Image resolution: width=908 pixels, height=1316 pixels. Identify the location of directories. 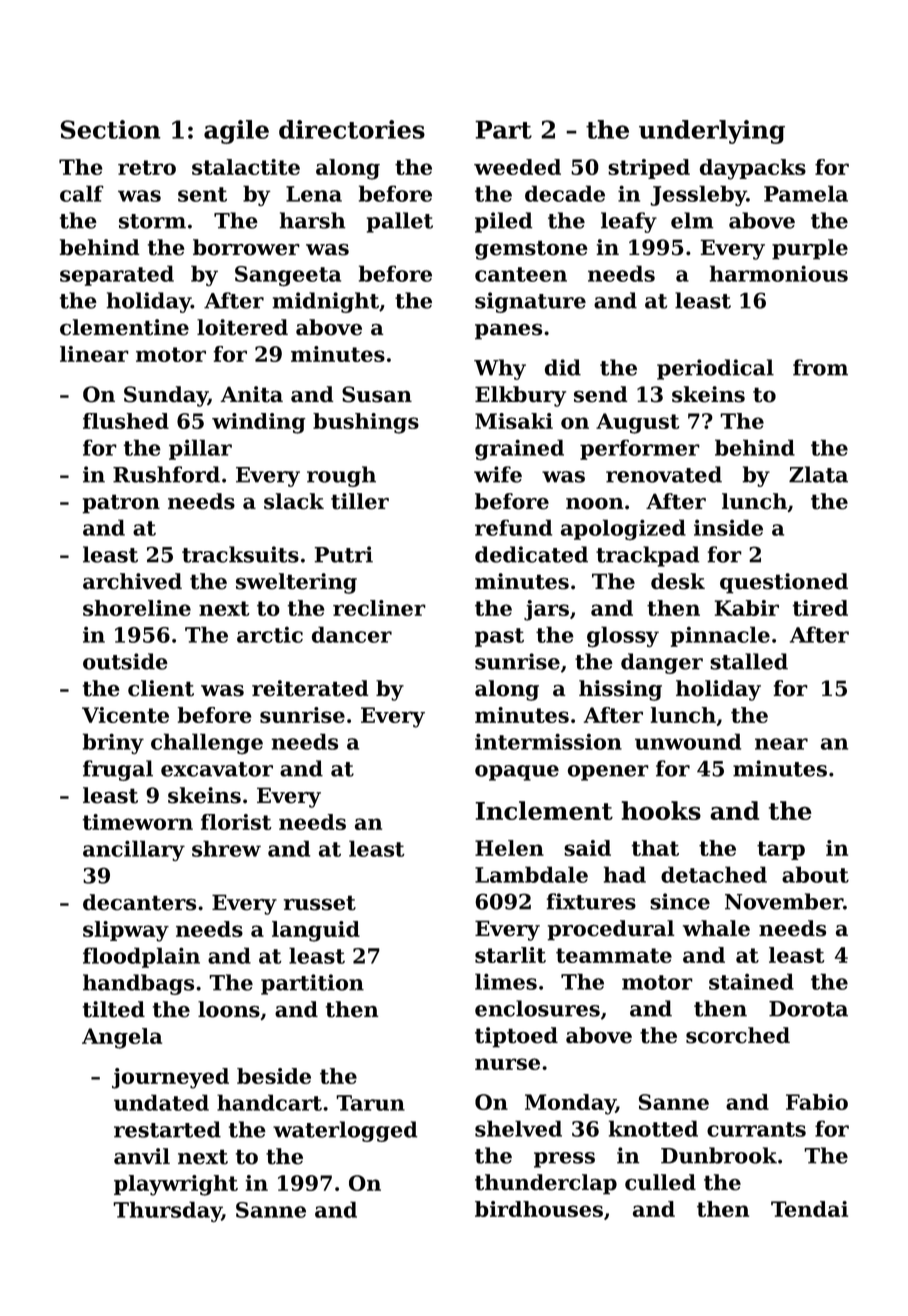
(352, 129).
